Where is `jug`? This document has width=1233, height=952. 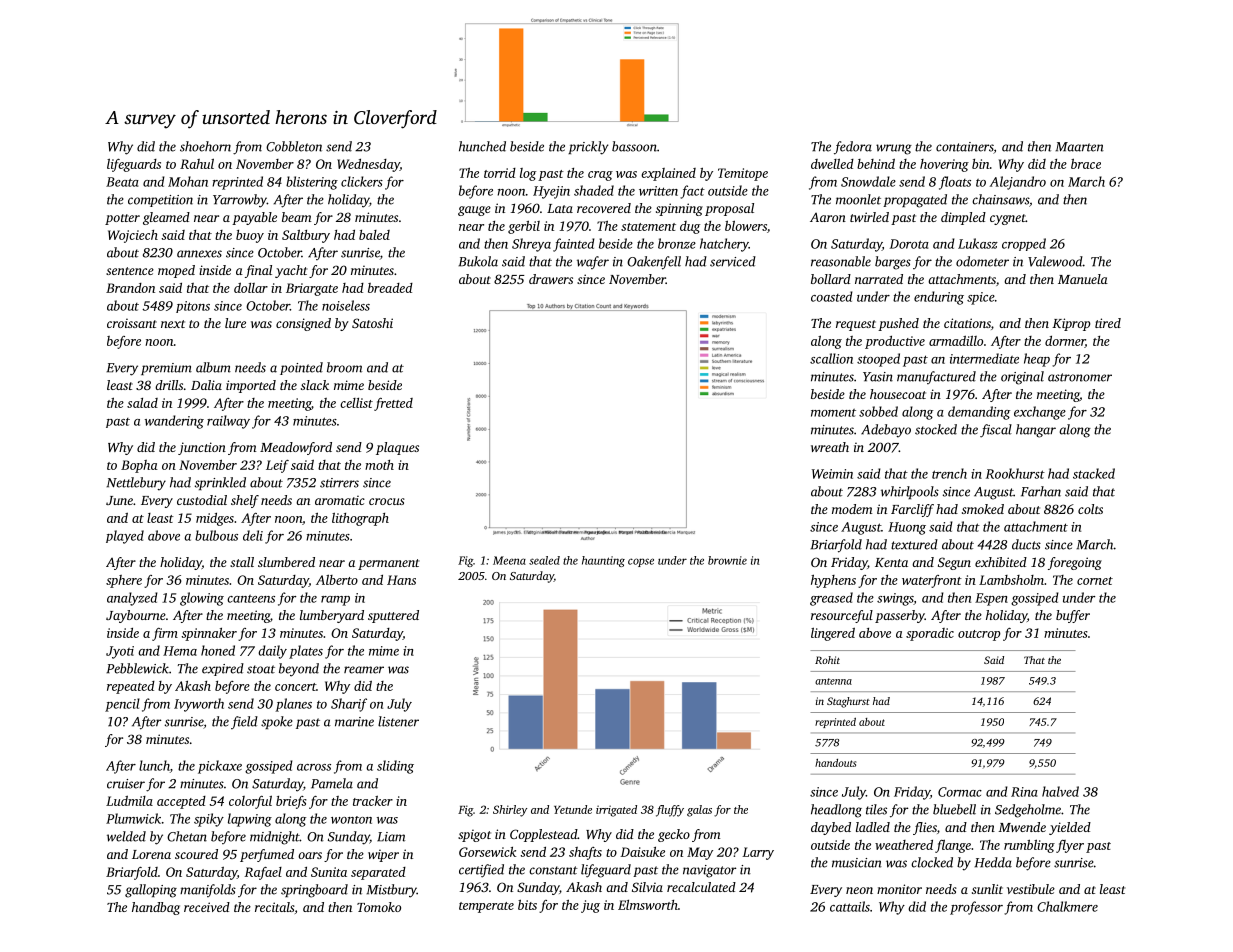
jug is located at coordinates (590, 906).
